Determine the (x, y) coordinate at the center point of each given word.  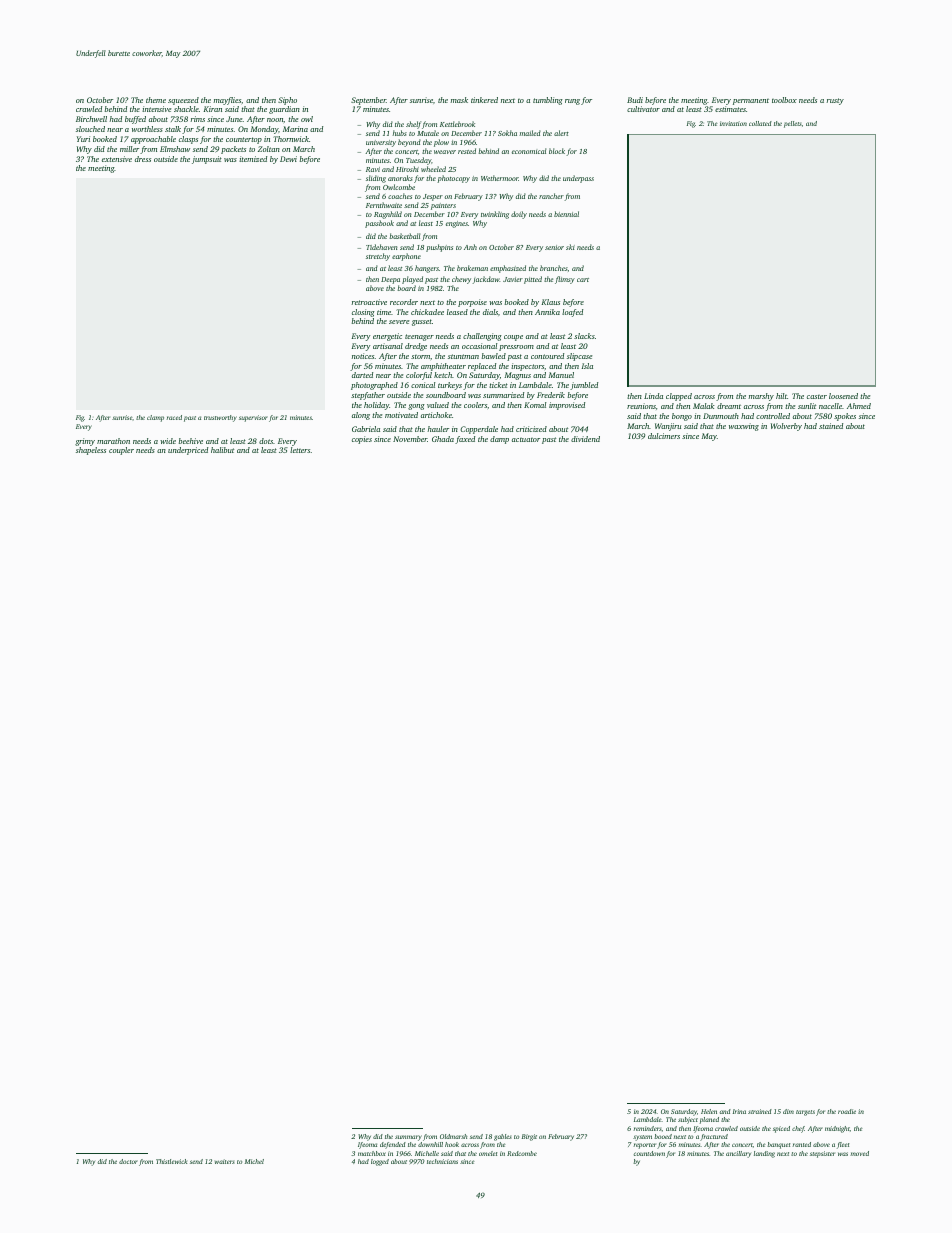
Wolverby (786, 427)
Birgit (529, 1137)
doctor (128, 1161)
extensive (117, 159)
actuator (526, 440)
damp (499, 440)
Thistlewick (171, 1161)
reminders (647, 1128)
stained (831, 426)
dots (266, 441)
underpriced (188, 451)
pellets (793, 124)
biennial (566, 214)
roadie (847, 1111)
